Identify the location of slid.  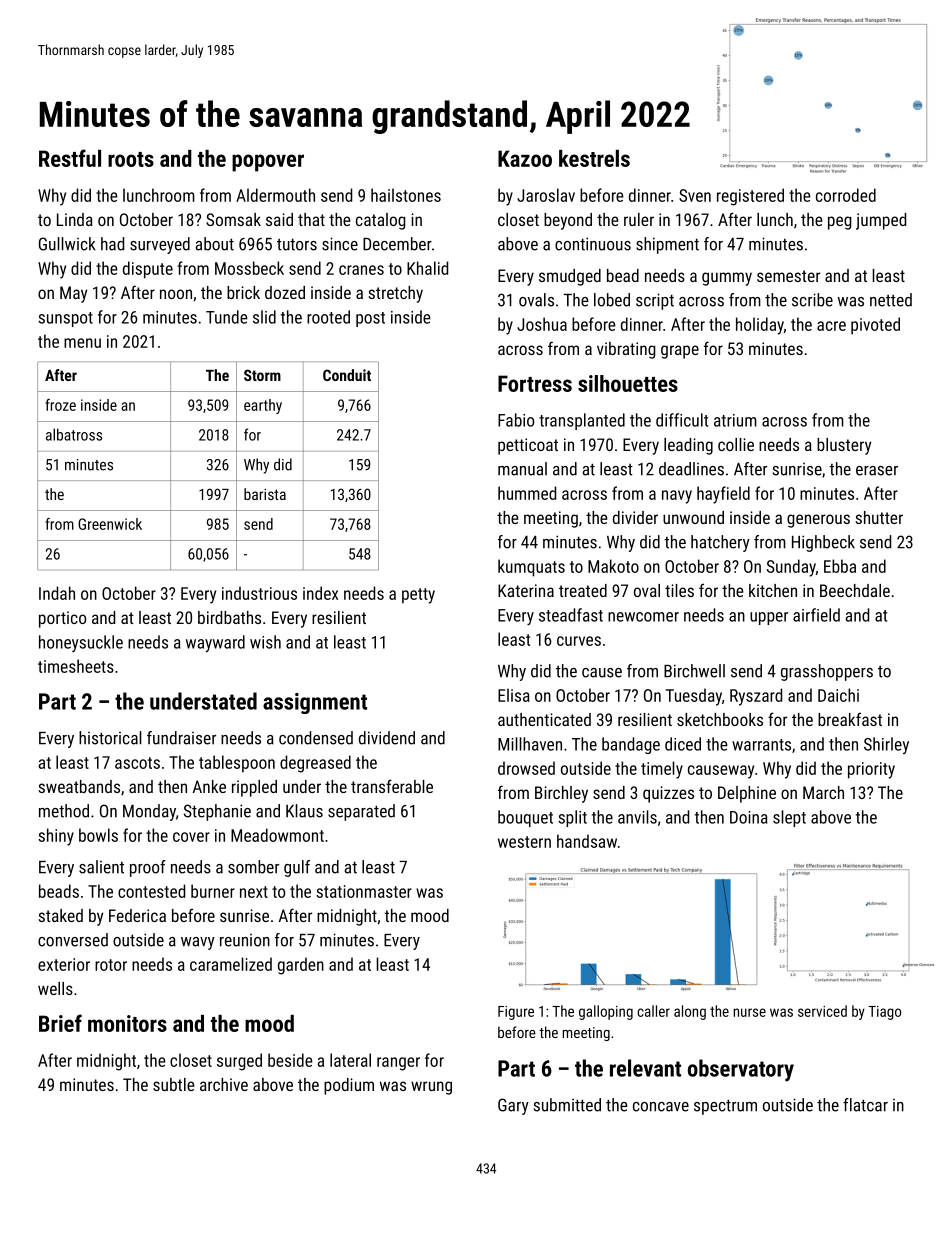
(264, 317).
